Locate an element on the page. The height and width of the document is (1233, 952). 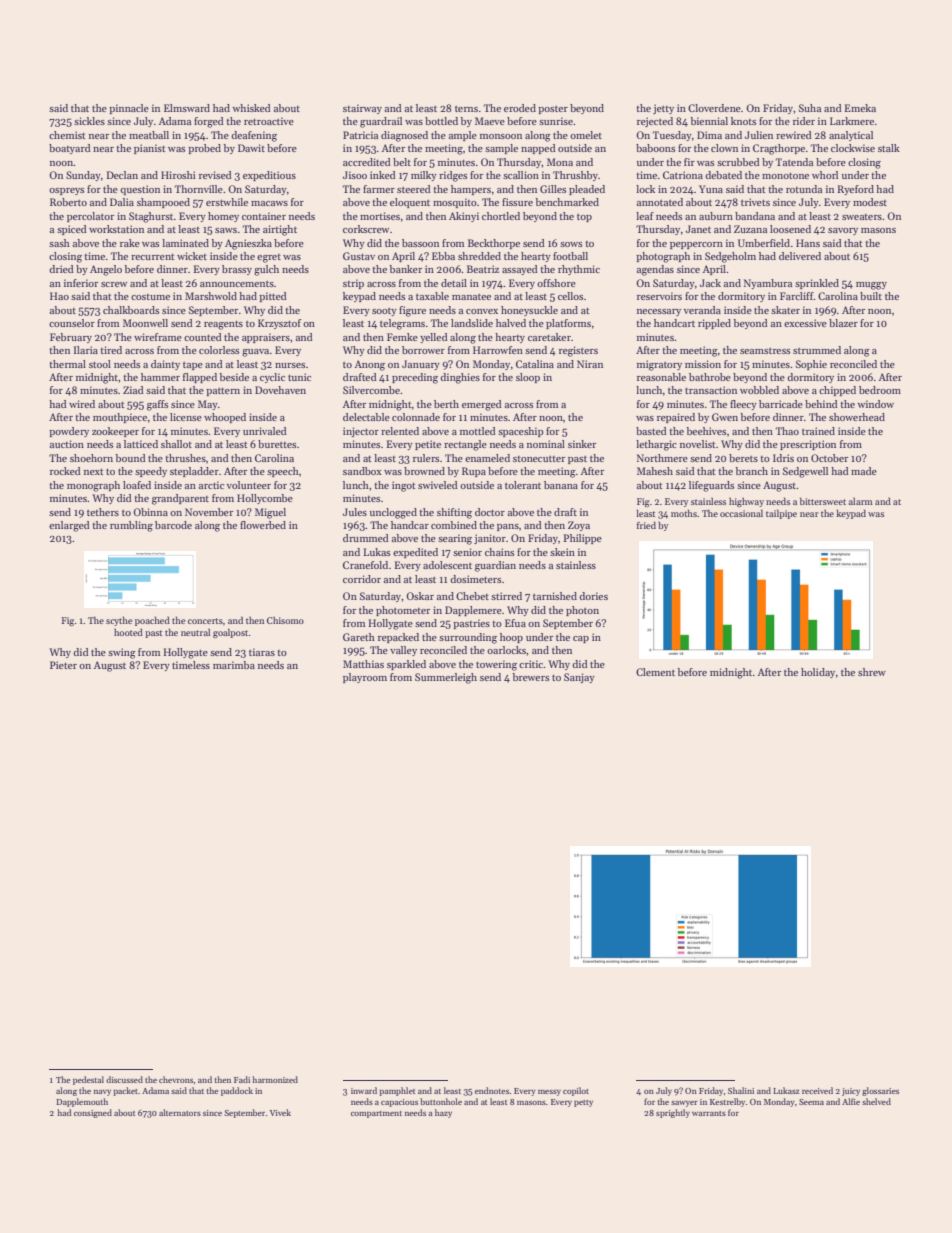
Dapplemouth is located at coordinates (82, 1102).
